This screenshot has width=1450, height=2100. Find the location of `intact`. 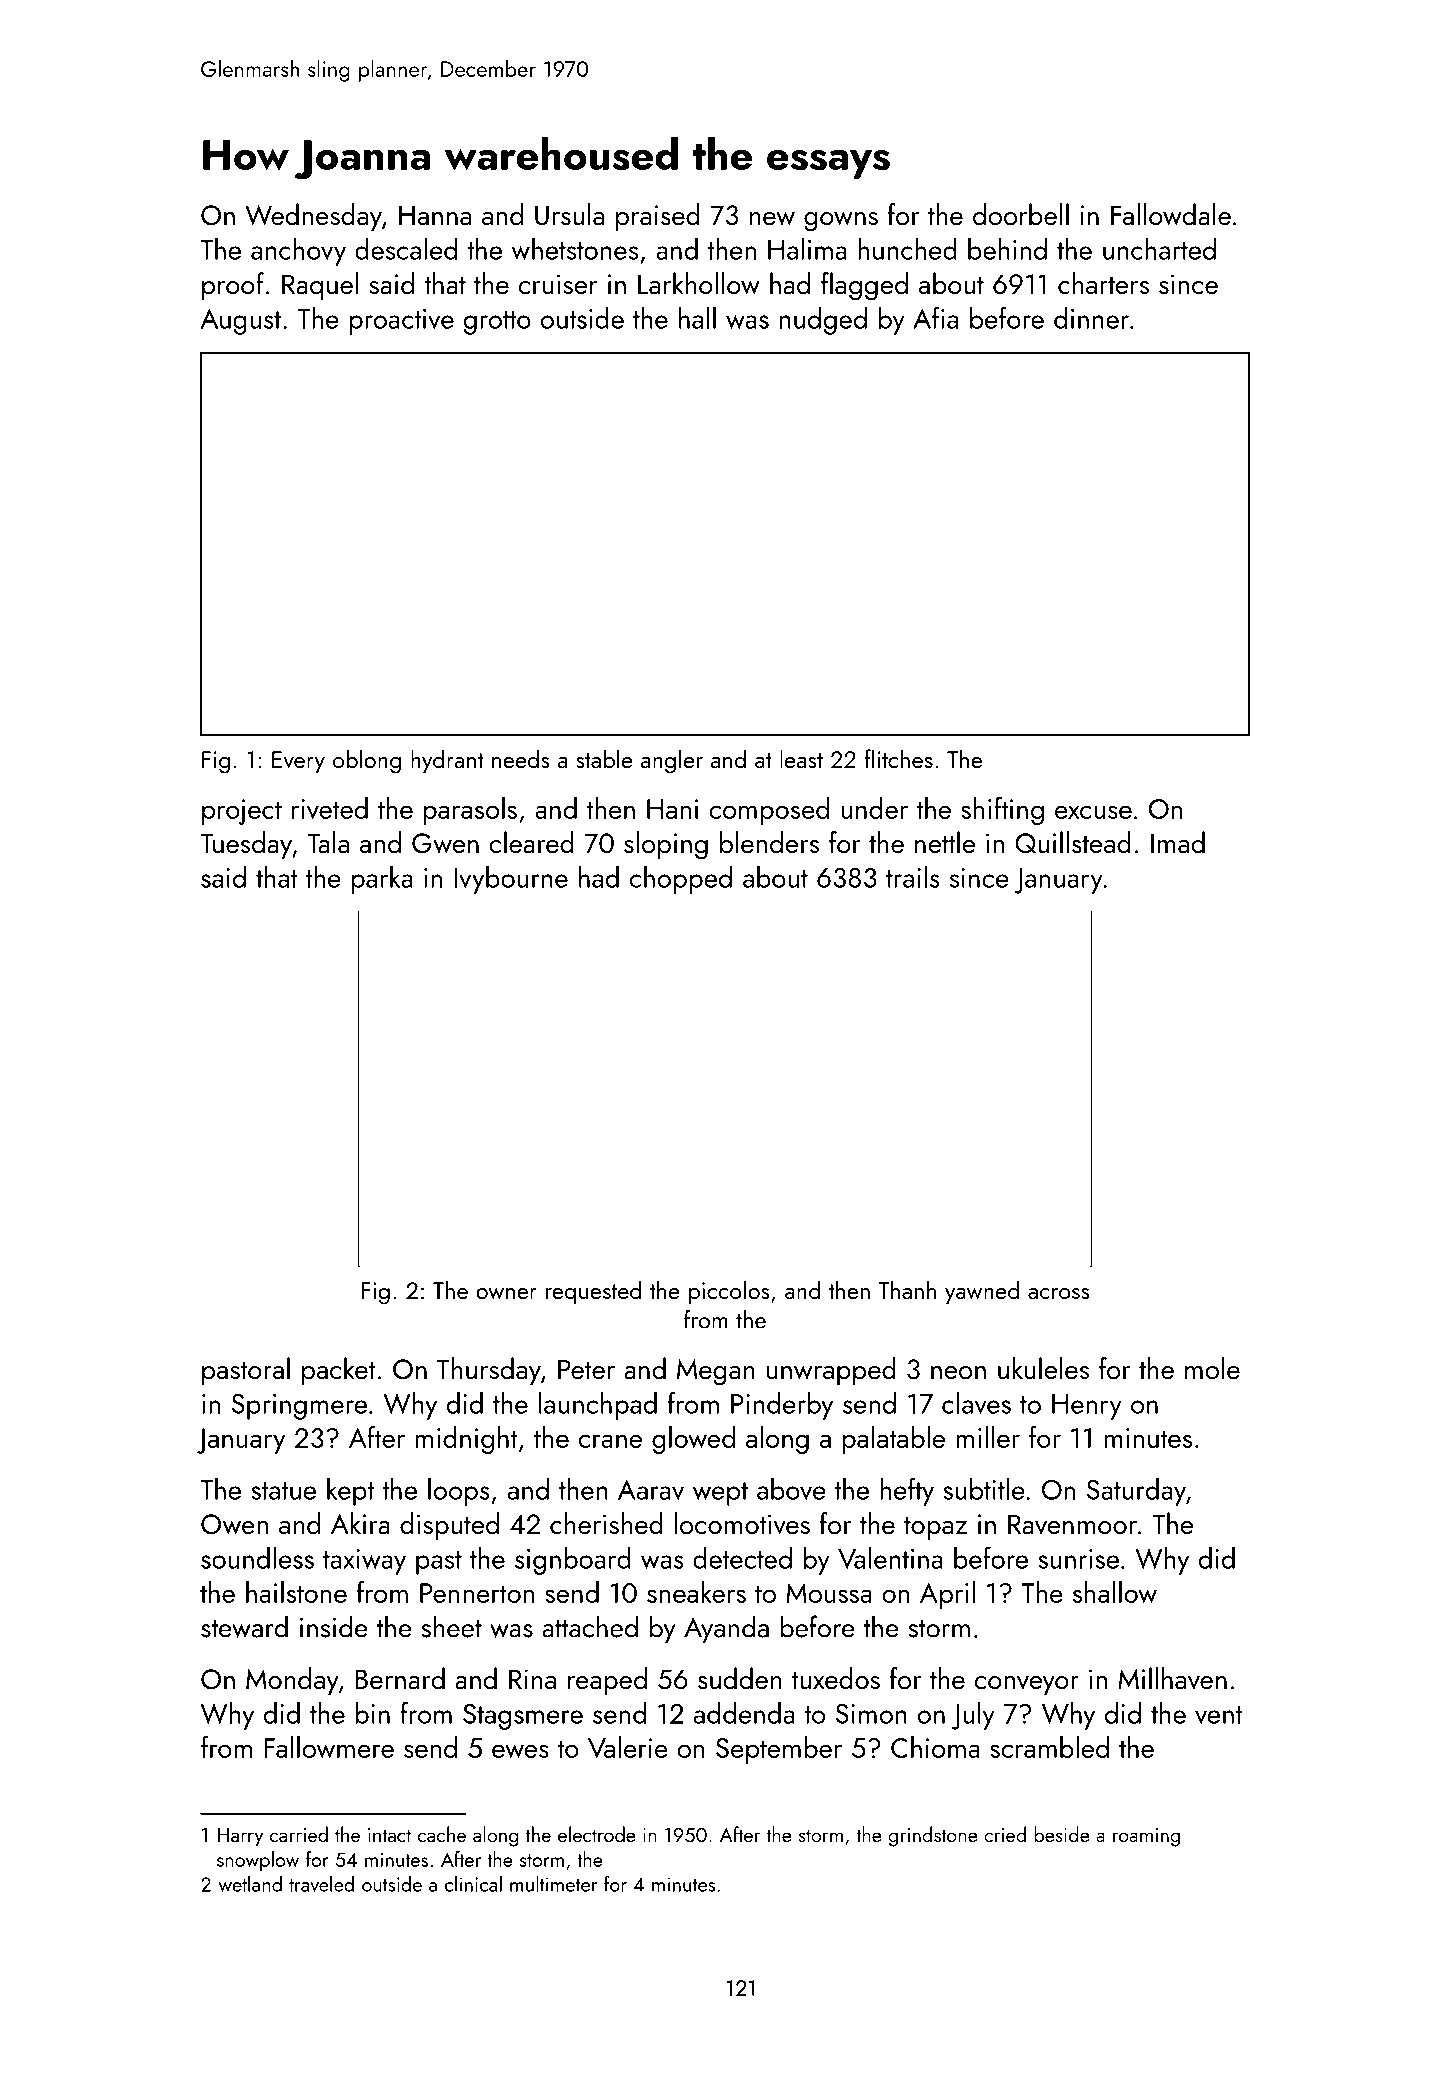

intact is located at coordinates (389, 1835).
